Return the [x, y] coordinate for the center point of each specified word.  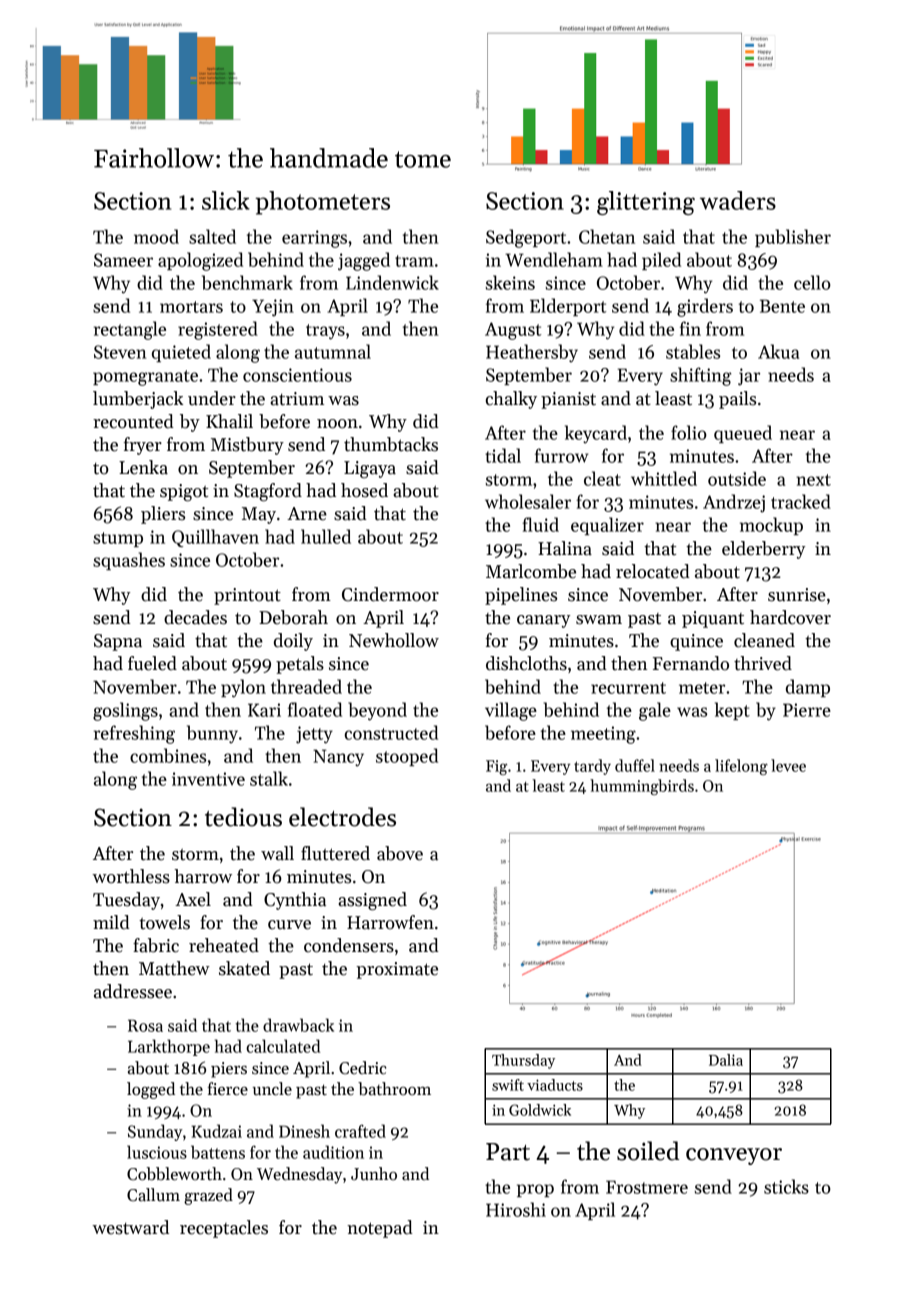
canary [543, 621]
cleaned [764, 640]
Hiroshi [516, 1209]
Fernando [691, 663]
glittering [646, 203]
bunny [212, 734]
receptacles [224, 1229]
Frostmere [647, 1187]
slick [226, 200]
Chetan [607, 236]
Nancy [338, 758]
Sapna [118, 642]
